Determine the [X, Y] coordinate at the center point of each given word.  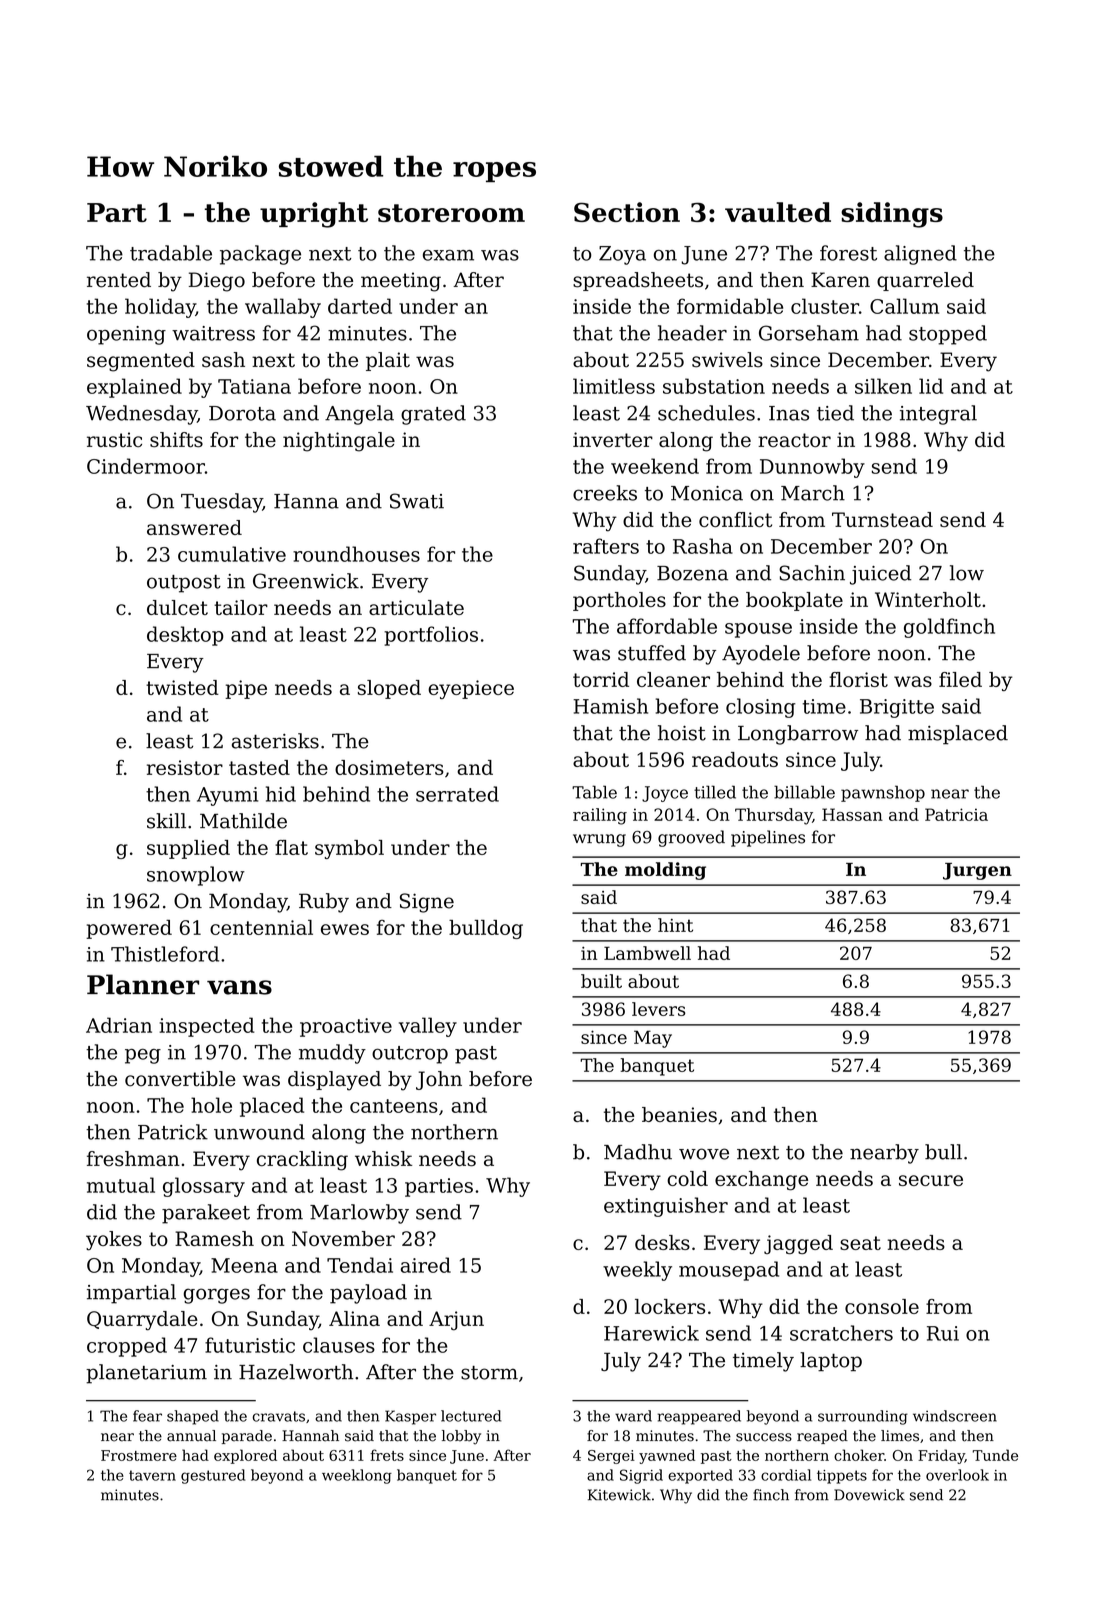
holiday [160, 308]
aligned [920, 255]
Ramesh [214, 1238]
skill [166, 821]
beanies [679, 1114]
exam [448, 255]
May [653, 1039]
